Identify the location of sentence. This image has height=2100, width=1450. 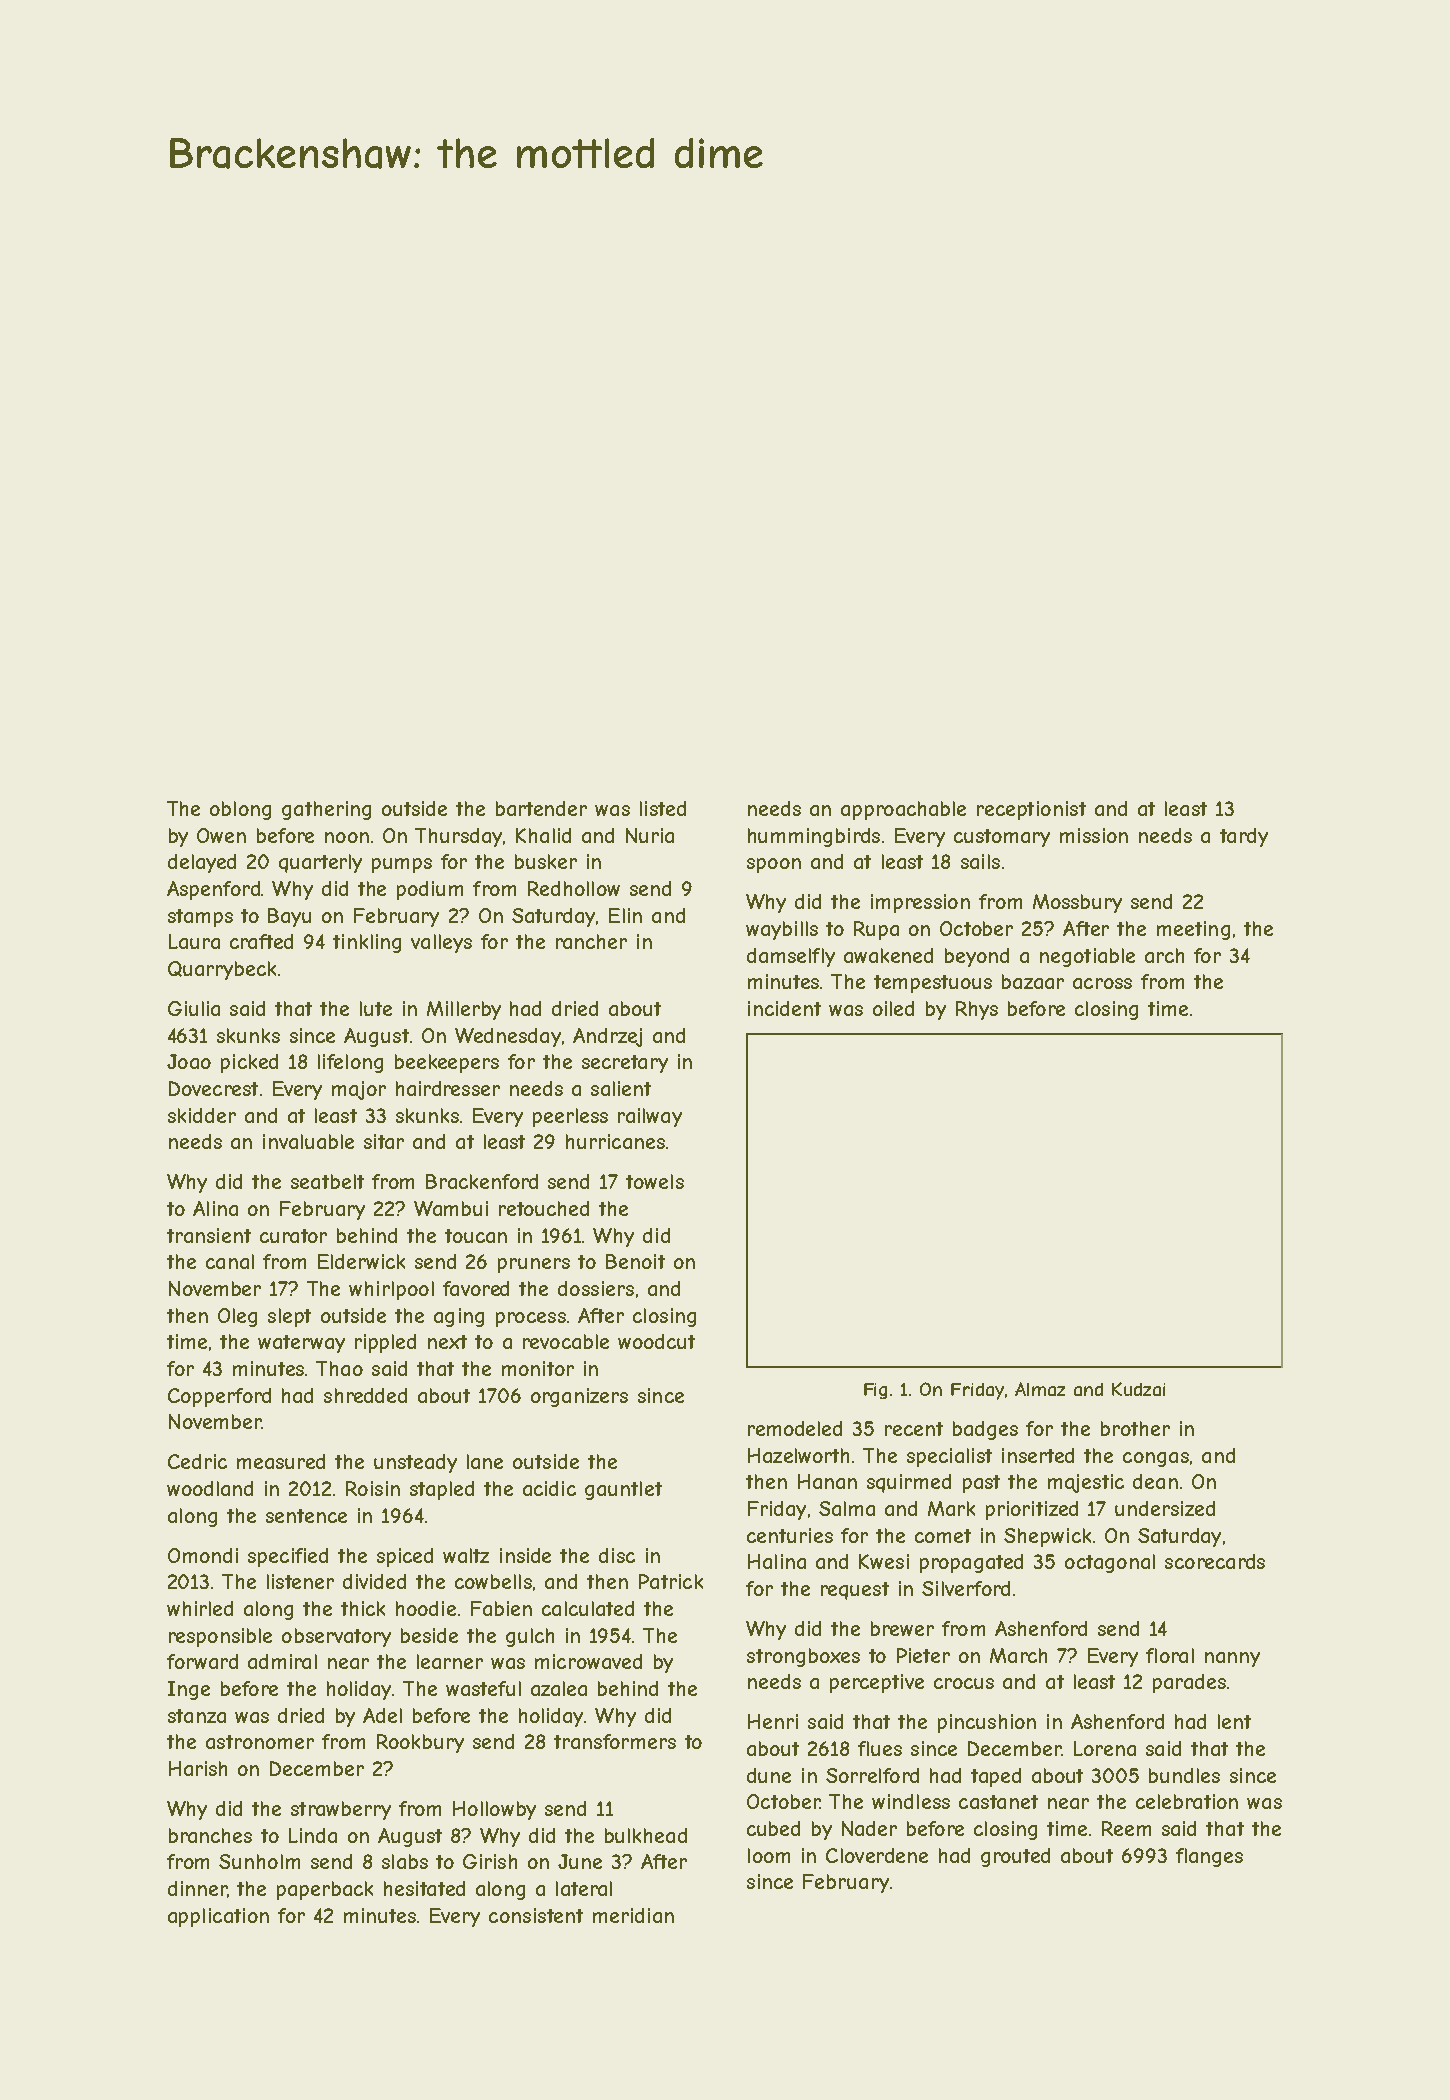
(306, 1516).
